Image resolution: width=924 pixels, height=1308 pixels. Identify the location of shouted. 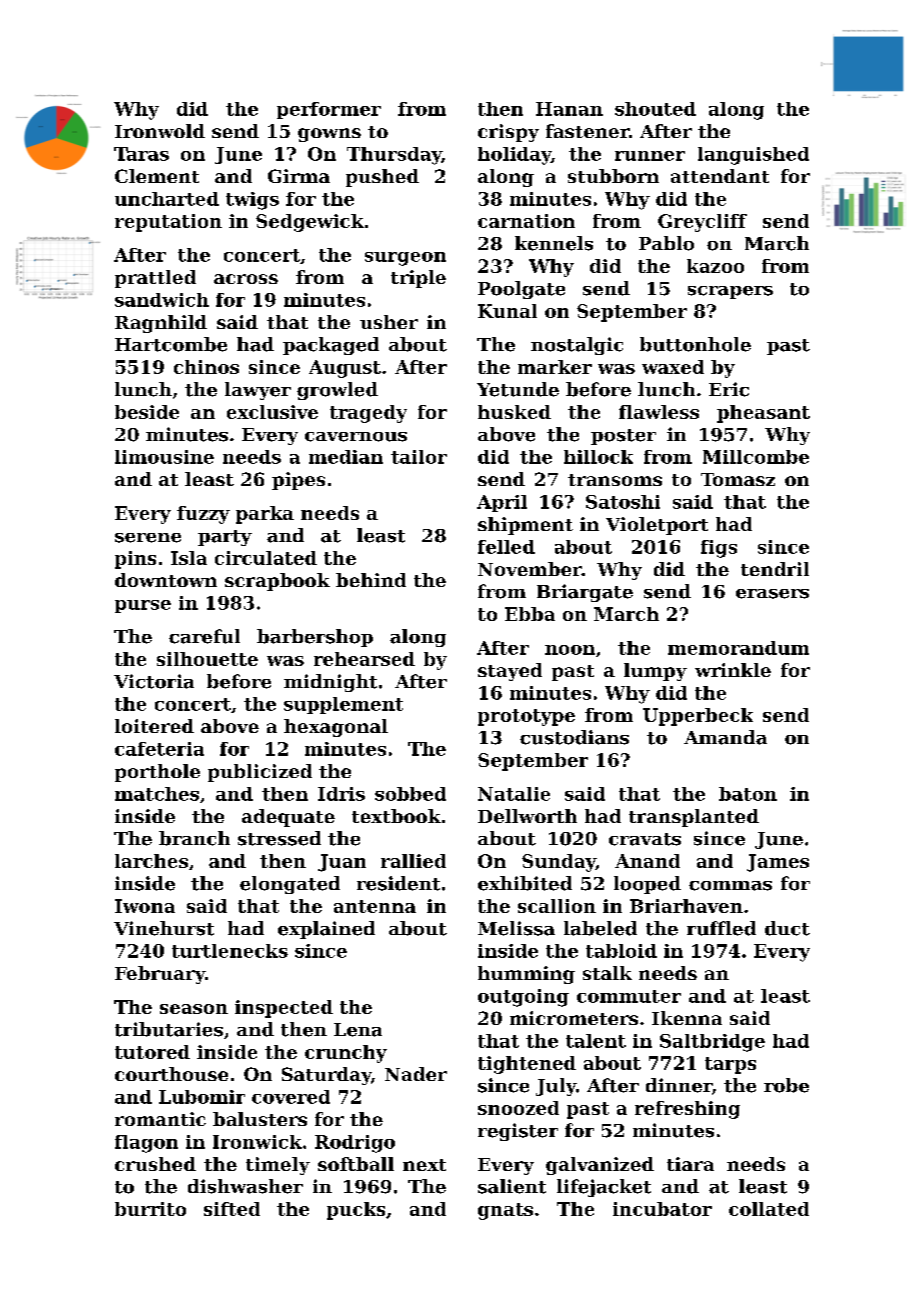
(655, 109).
